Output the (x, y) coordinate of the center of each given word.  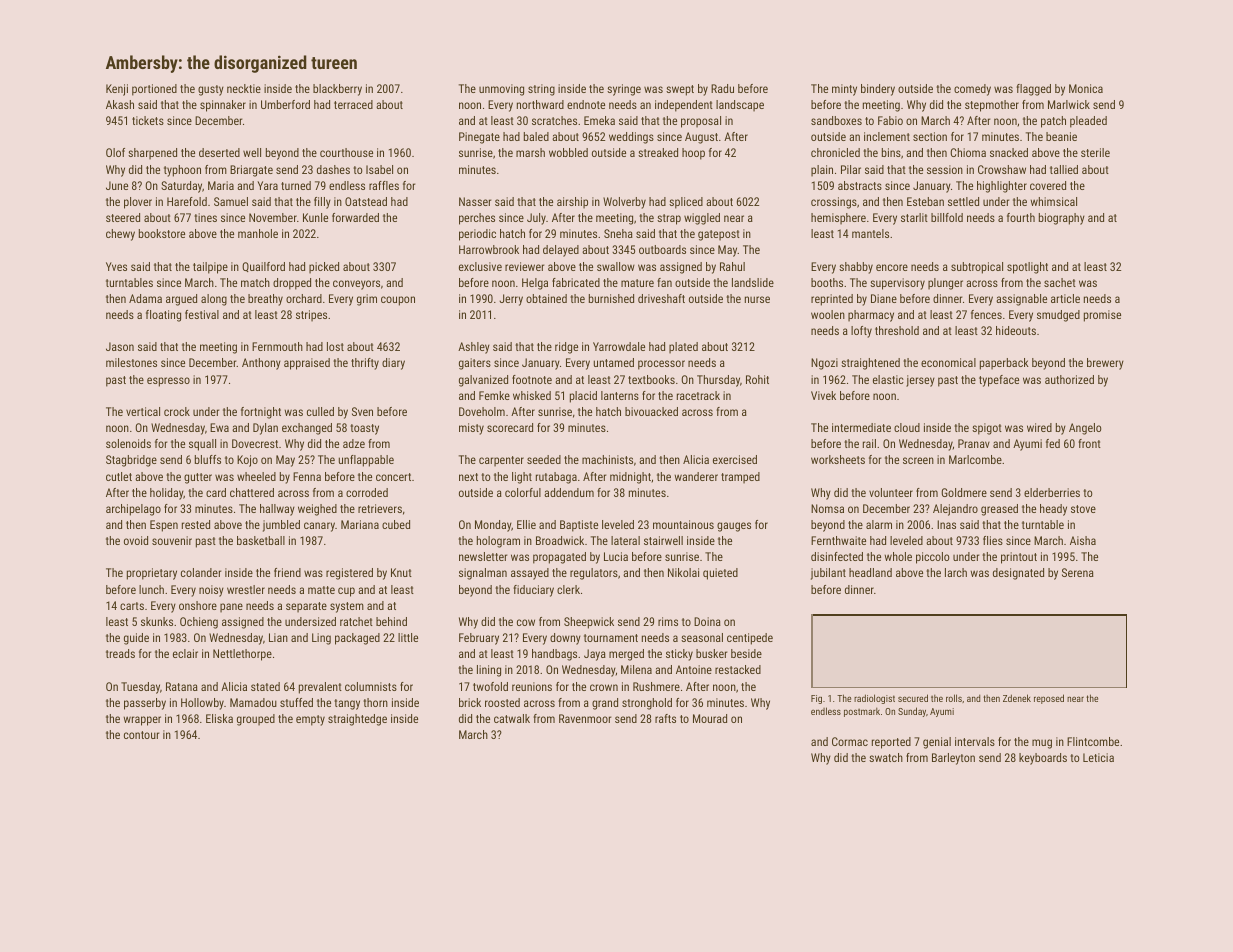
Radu (722, 88)
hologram (498, 542)
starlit (914, 217)
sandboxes (836, 120)
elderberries (1052, 492)
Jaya (595, 655)
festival (202, 314)
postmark (862, 712)
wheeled (256, 476)
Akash (120, 104)
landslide (753, 282)
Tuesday (140, 688)
